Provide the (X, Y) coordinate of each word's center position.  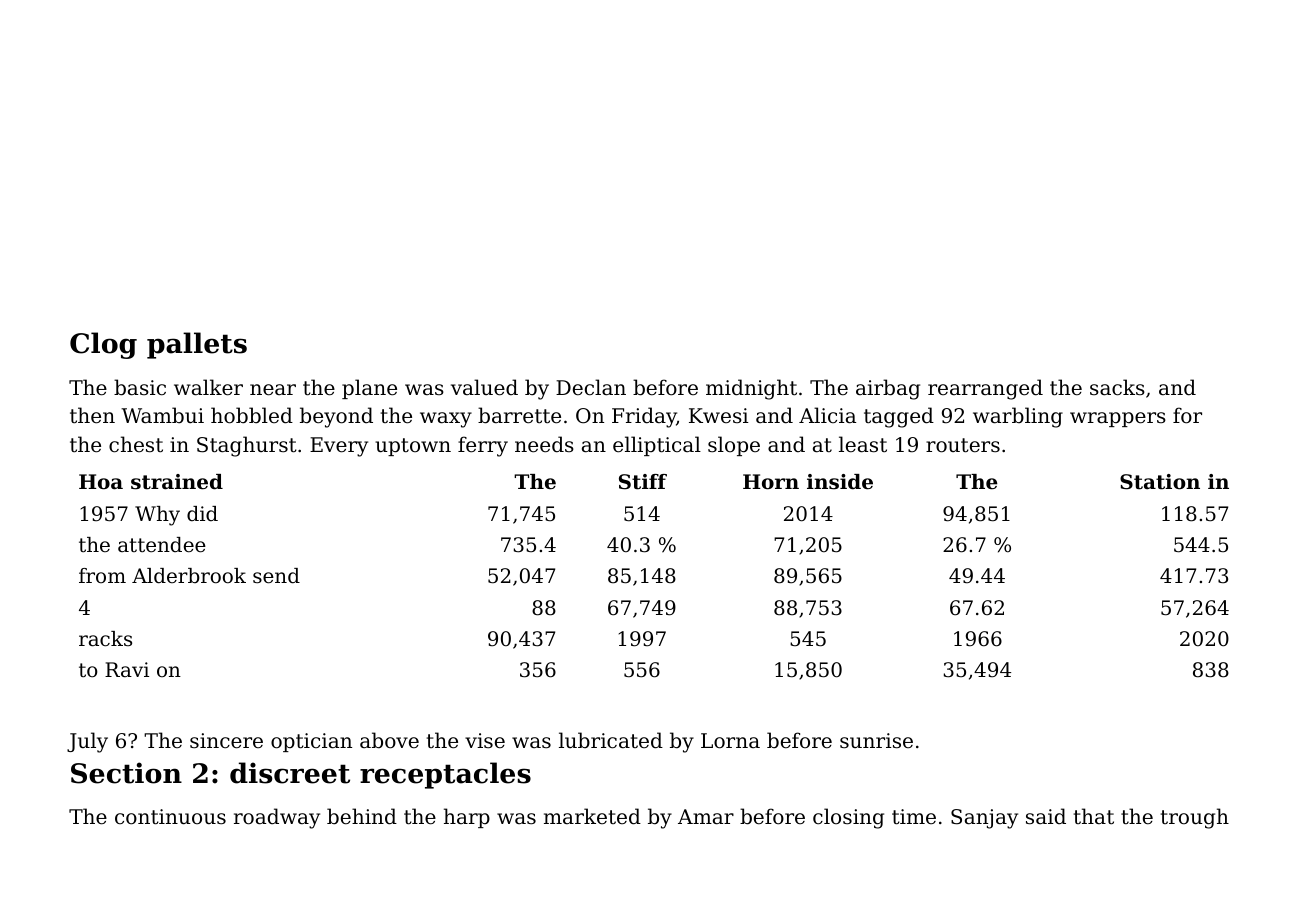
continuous (170, 817)
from (102, 575)
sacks (1117, 387)
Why (157, 516)
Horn (771, 482)
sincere (226, 741)
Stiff (643, 482)
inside (840, 482)
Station (1160, 482)
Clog (103, 345)
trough (1195, 818)
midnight (751, 389)
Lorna (730, 741)
